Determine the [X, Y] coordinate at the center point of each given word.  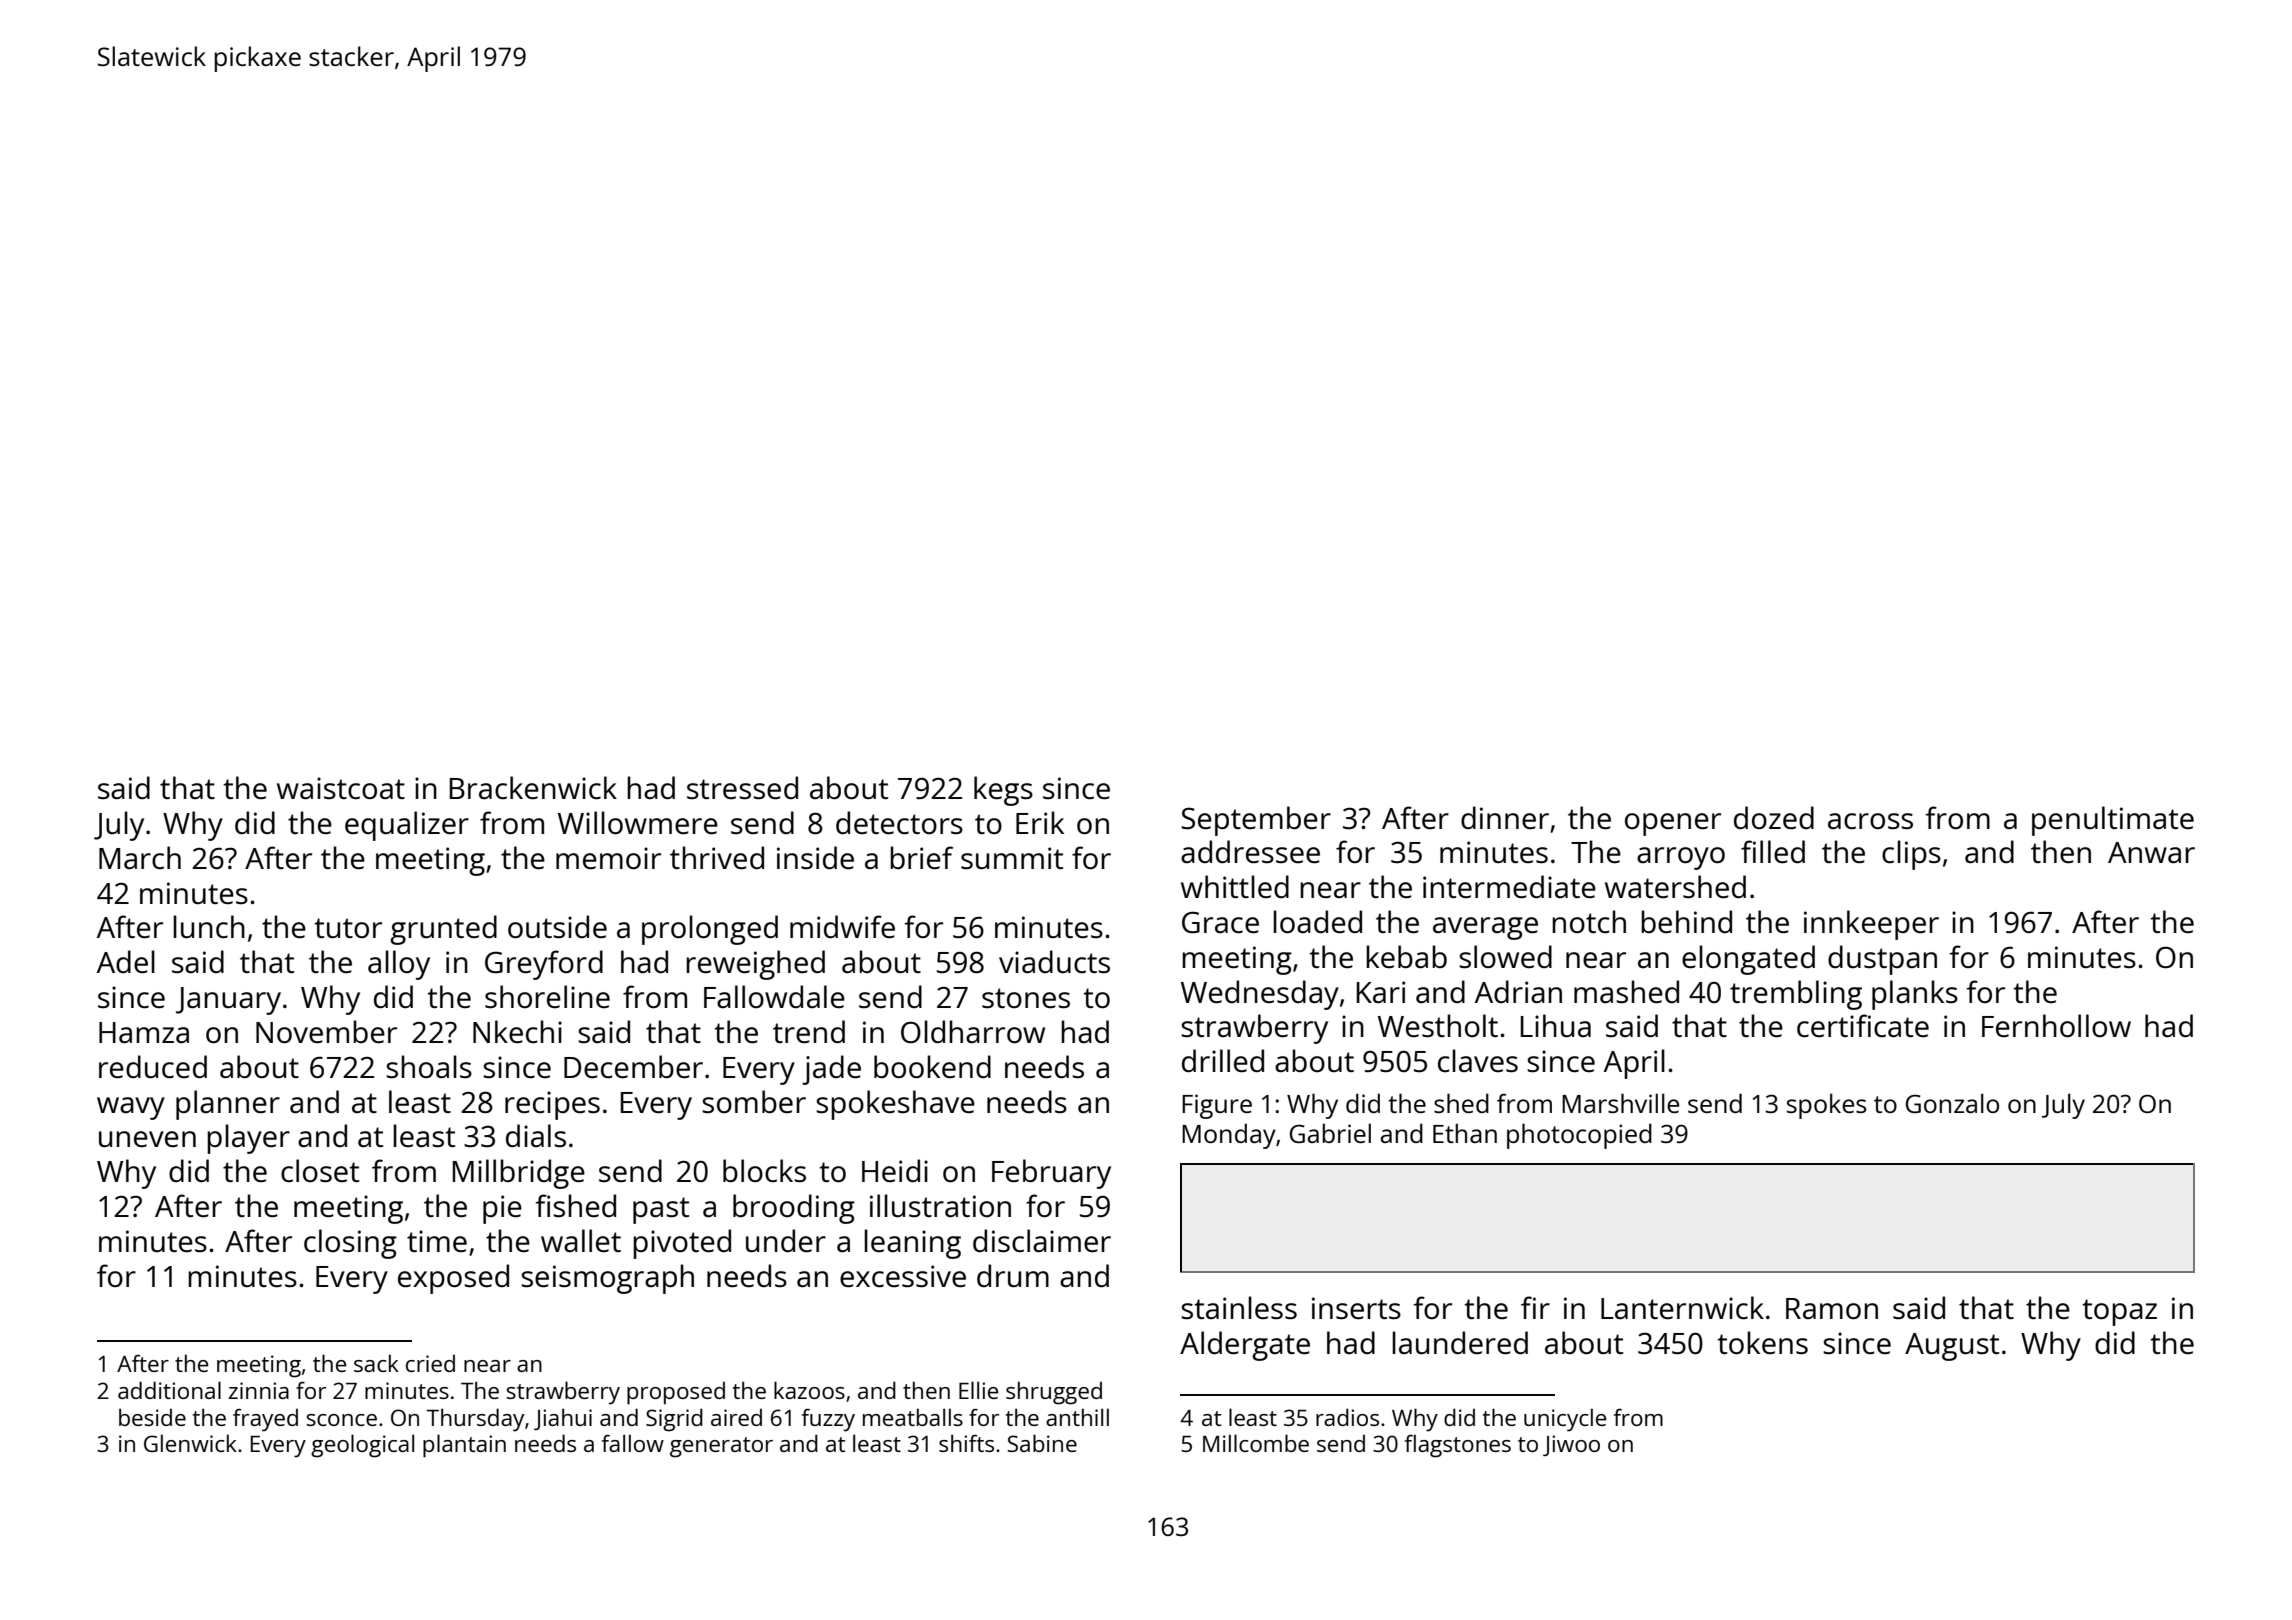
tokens [1762, 1343]
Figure [1217, 1106]
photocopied [1579, 1136]
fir [1535, 1307]
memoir [608, 858]
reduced [153, 1067]
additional [169, 1390]
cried [430, 1363]
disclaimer [1042, 1241]
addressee [1250, 852]
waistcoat [341, 788]
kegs [1003, 791]
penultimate [2113, 821]
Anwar [2151, 852]
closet [320, 1171]
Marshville [1620, 1103]
